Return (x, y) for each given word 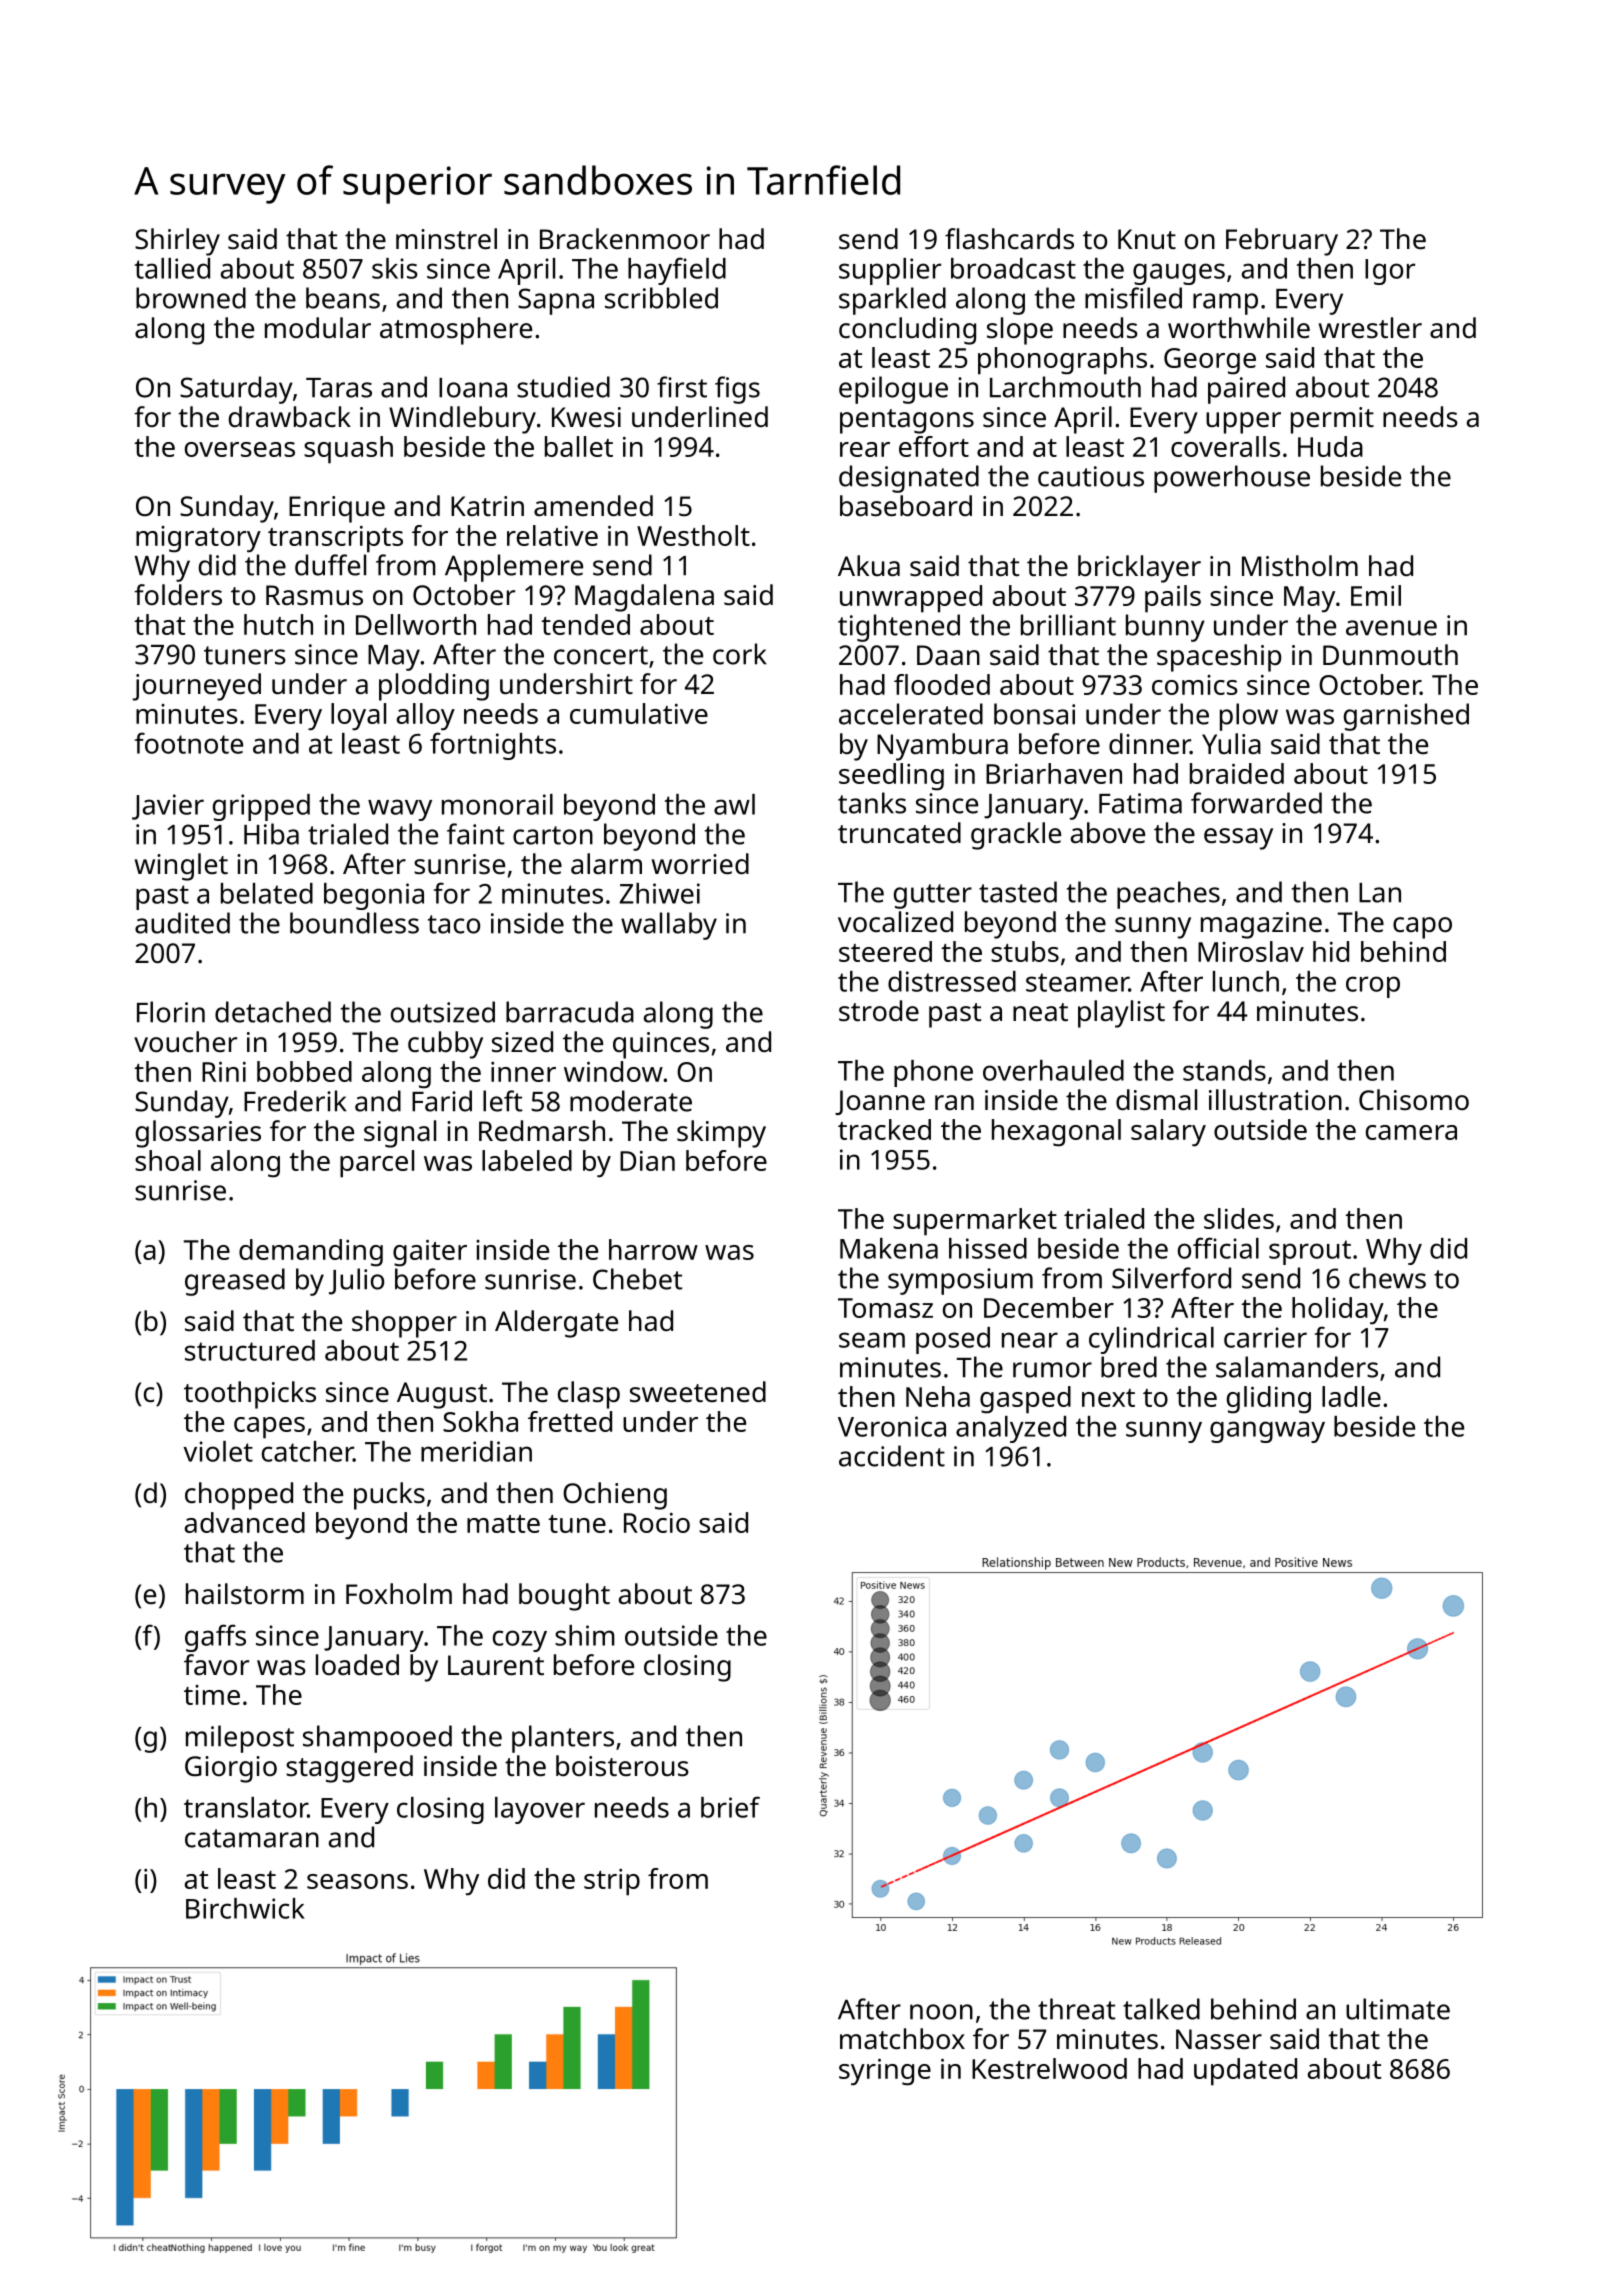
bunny (1165, 628)
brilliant (1068, 625)
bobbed (304, 1071)
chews (1387, 1278)
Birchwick (245, 1908)
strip (612, 1882)
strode (879, 1011)
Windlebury (462, 420)
